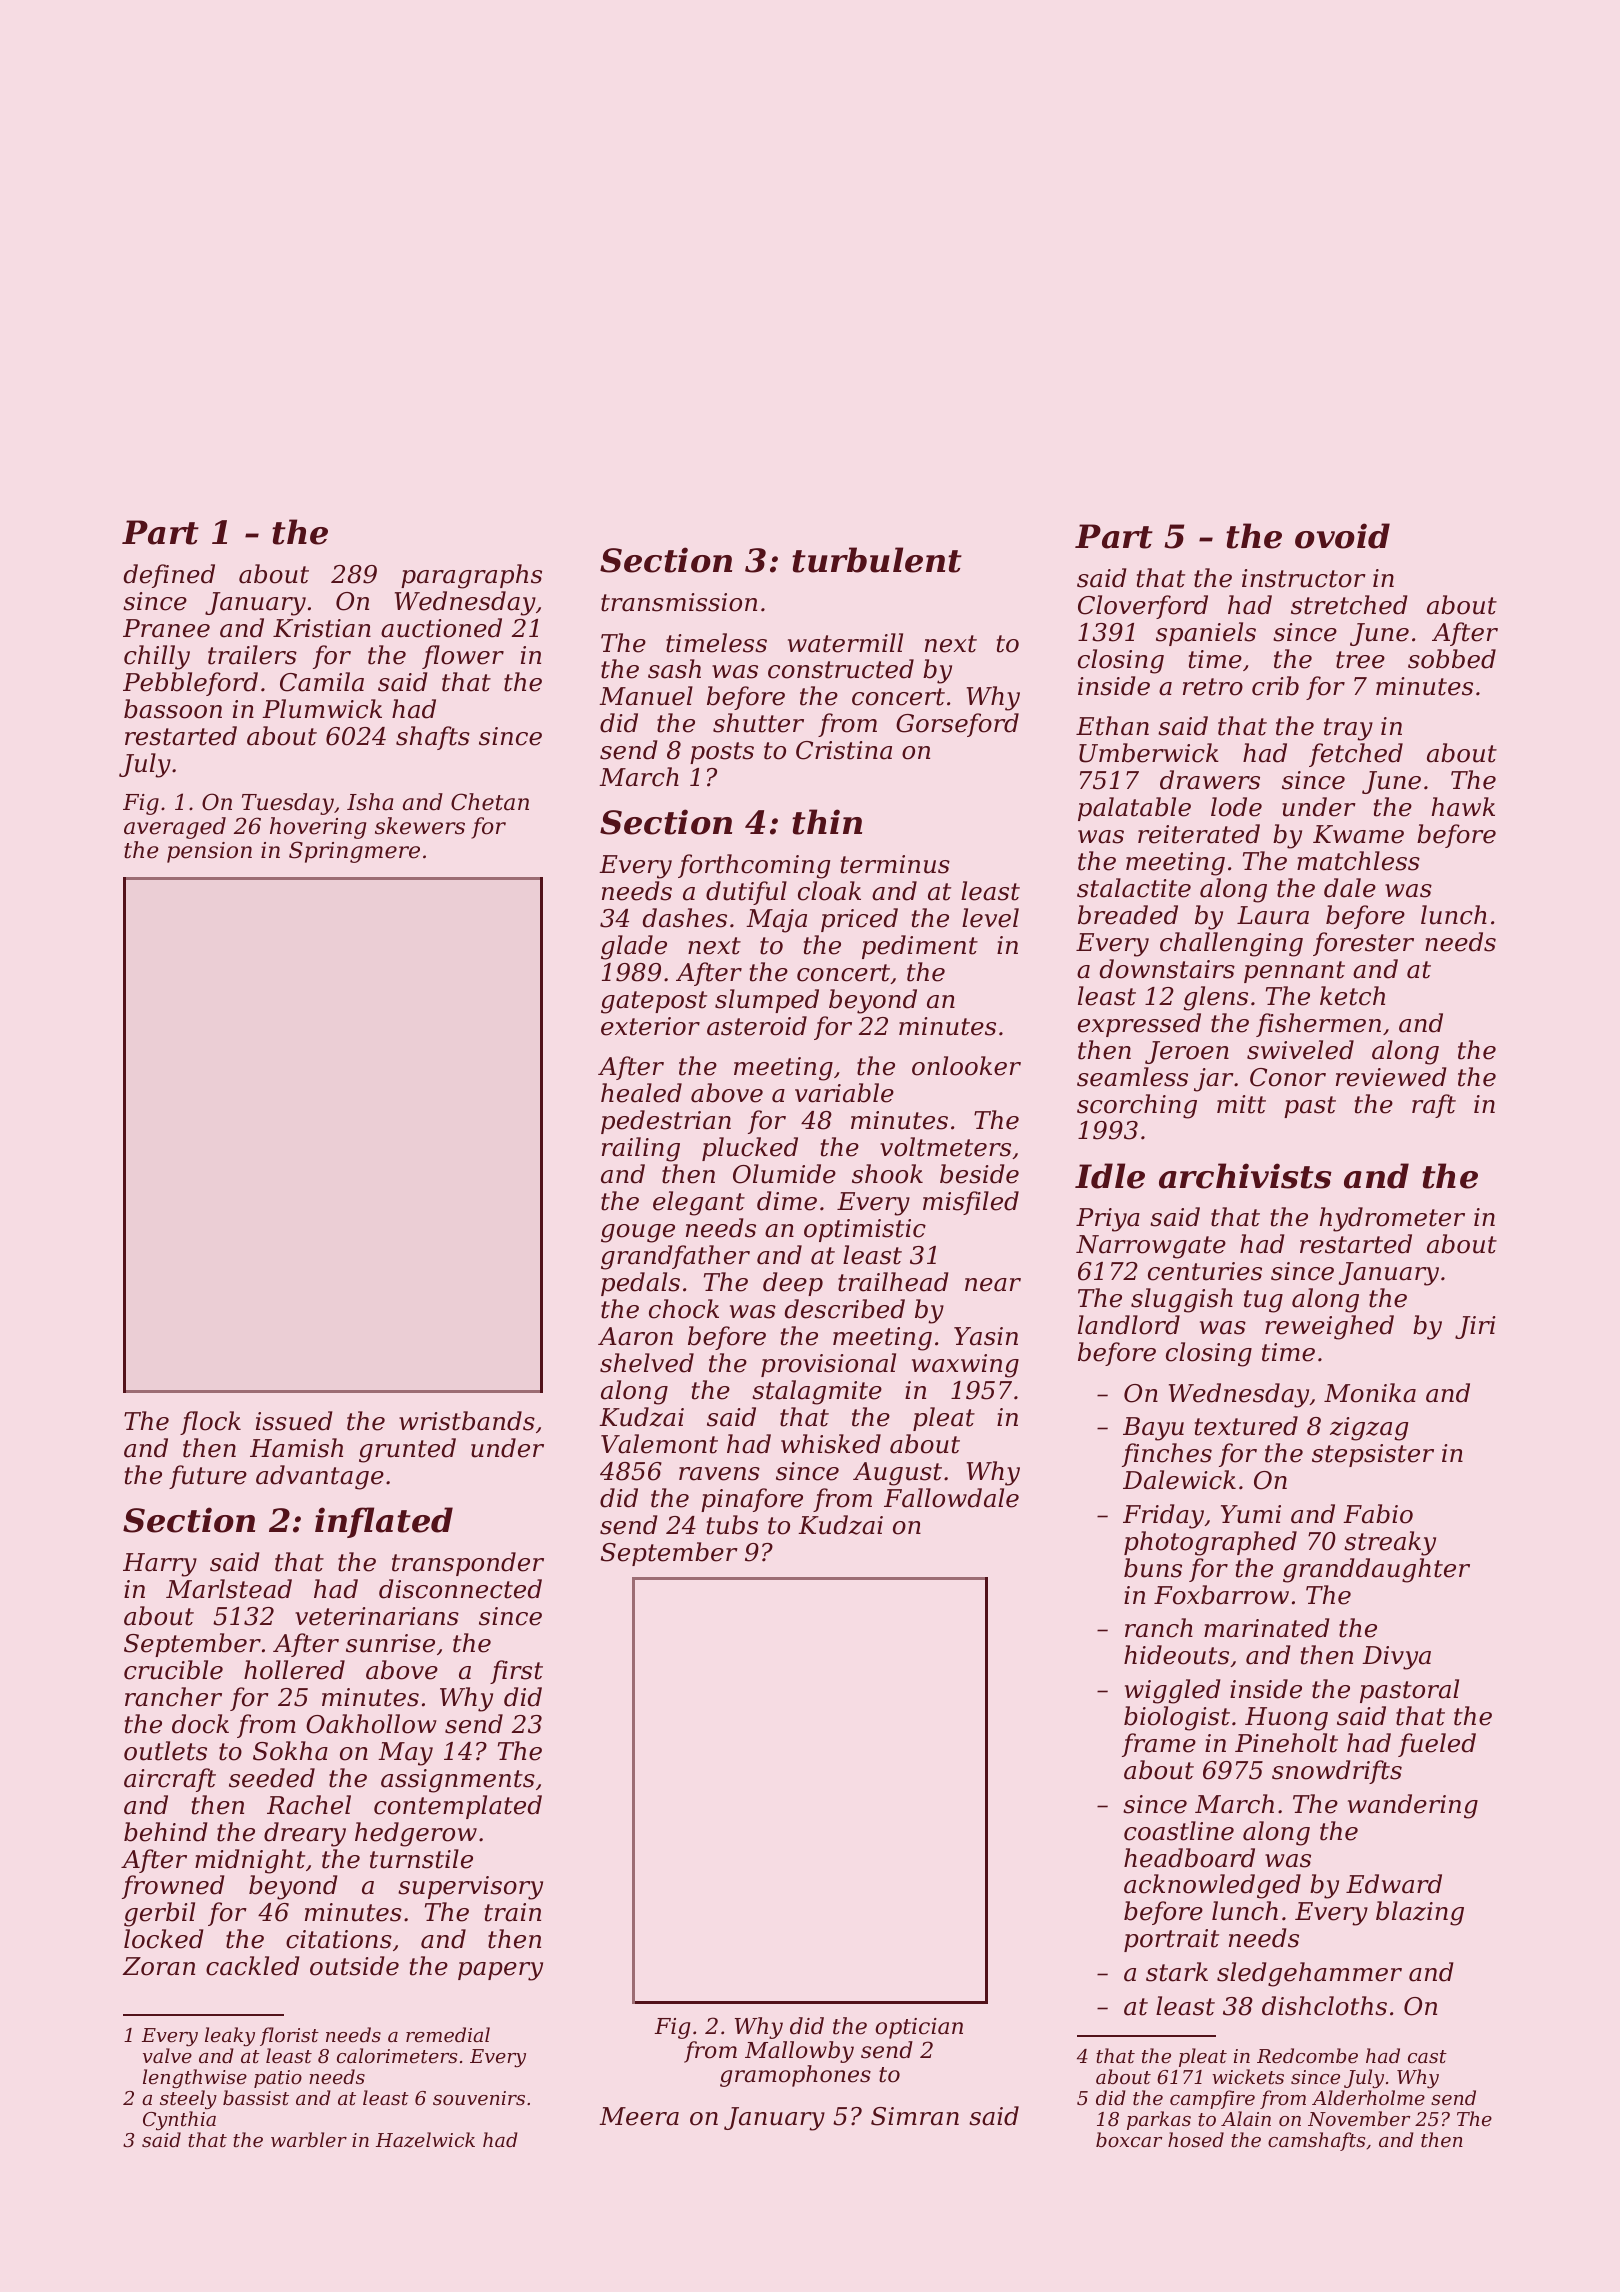  Describe the element at coordinates (425, 2140) in the image. I see `Hazelwick` at that location.
